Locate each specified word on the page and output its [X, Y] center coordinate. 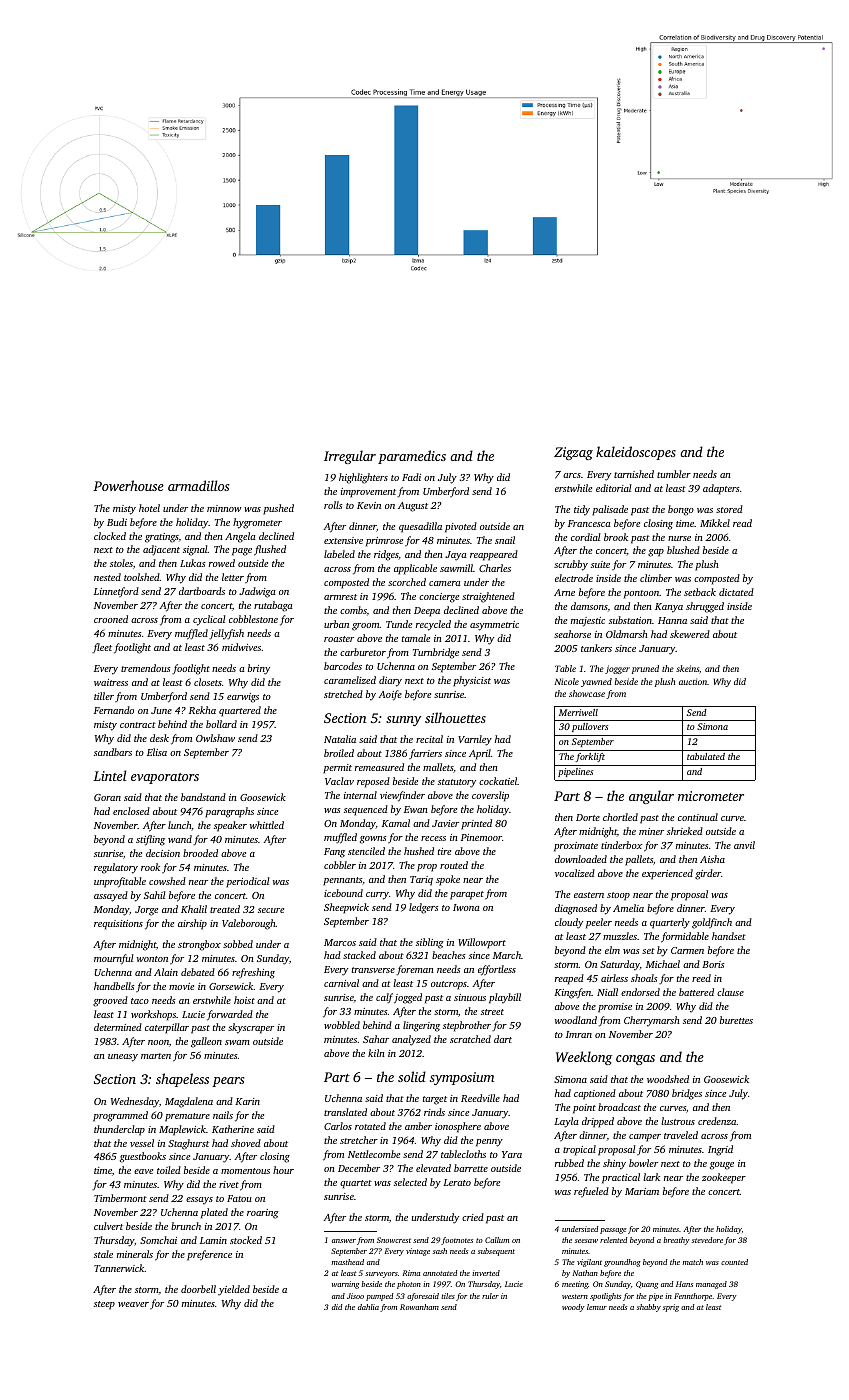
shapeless [182, 1080]
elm [612, 950]
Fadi [411, 477]
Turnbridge [436, 653]
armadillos [198, 485]
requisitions [118, 925]
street [492, 1012]
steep [104, 1305]
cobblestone [253, 619]
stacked [359, 955]
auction [693, 681]
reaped [569, 979]
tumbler [674, 474]
